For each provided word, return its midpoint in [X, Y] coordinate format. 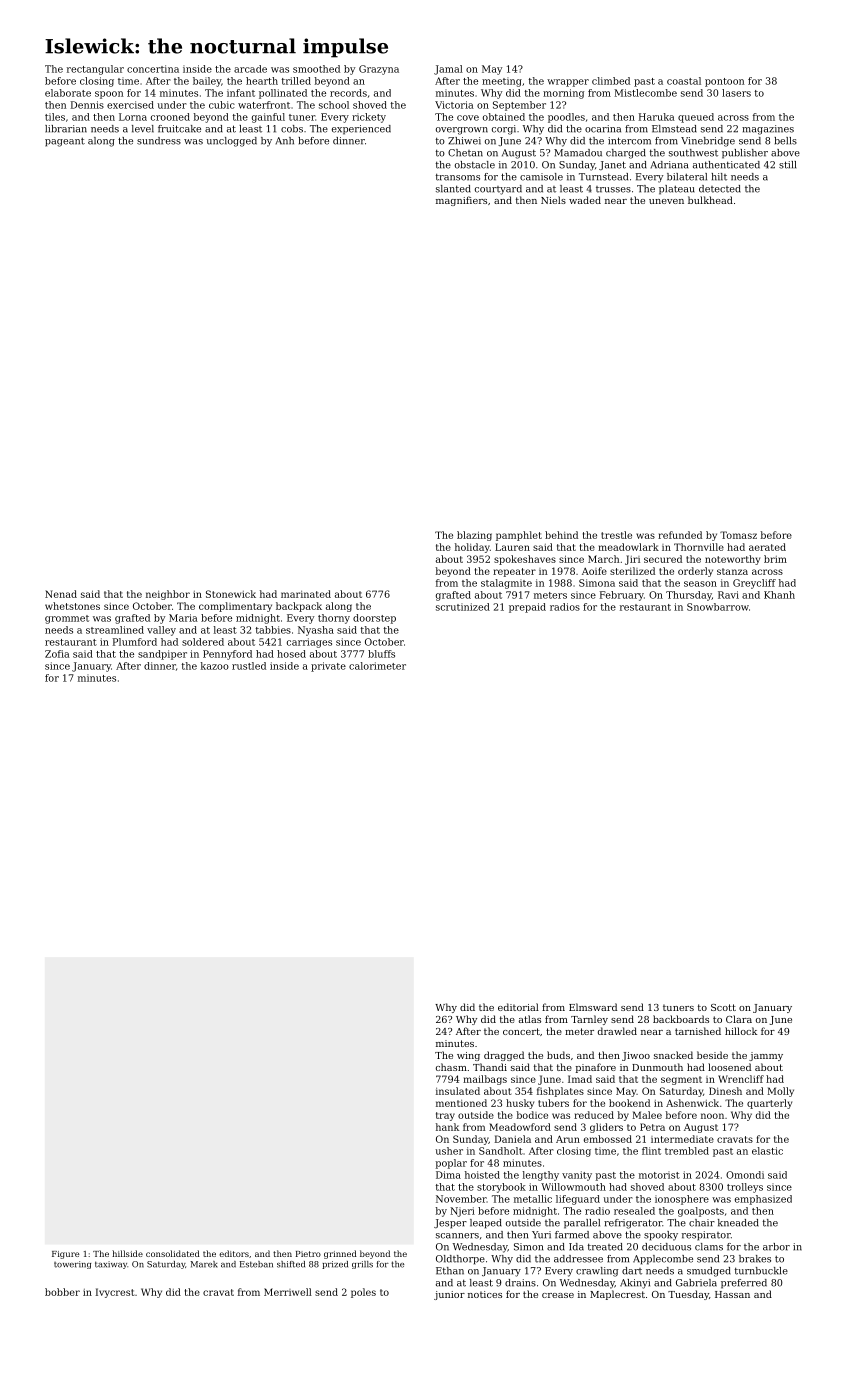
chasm [451, 1067]
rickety [369, 118]
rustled [249, 666]
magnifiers [461, 201]
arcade [250, 69]
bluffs [381, 654]
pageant [65, 142]
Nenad [61, 594]
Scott [723, 1007]
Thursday [689, 596]
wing [468, 1056]
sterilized [632, 571]
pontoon [724, 82]
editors [234, 1253]
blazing [474, 536]
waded [585, 200]
